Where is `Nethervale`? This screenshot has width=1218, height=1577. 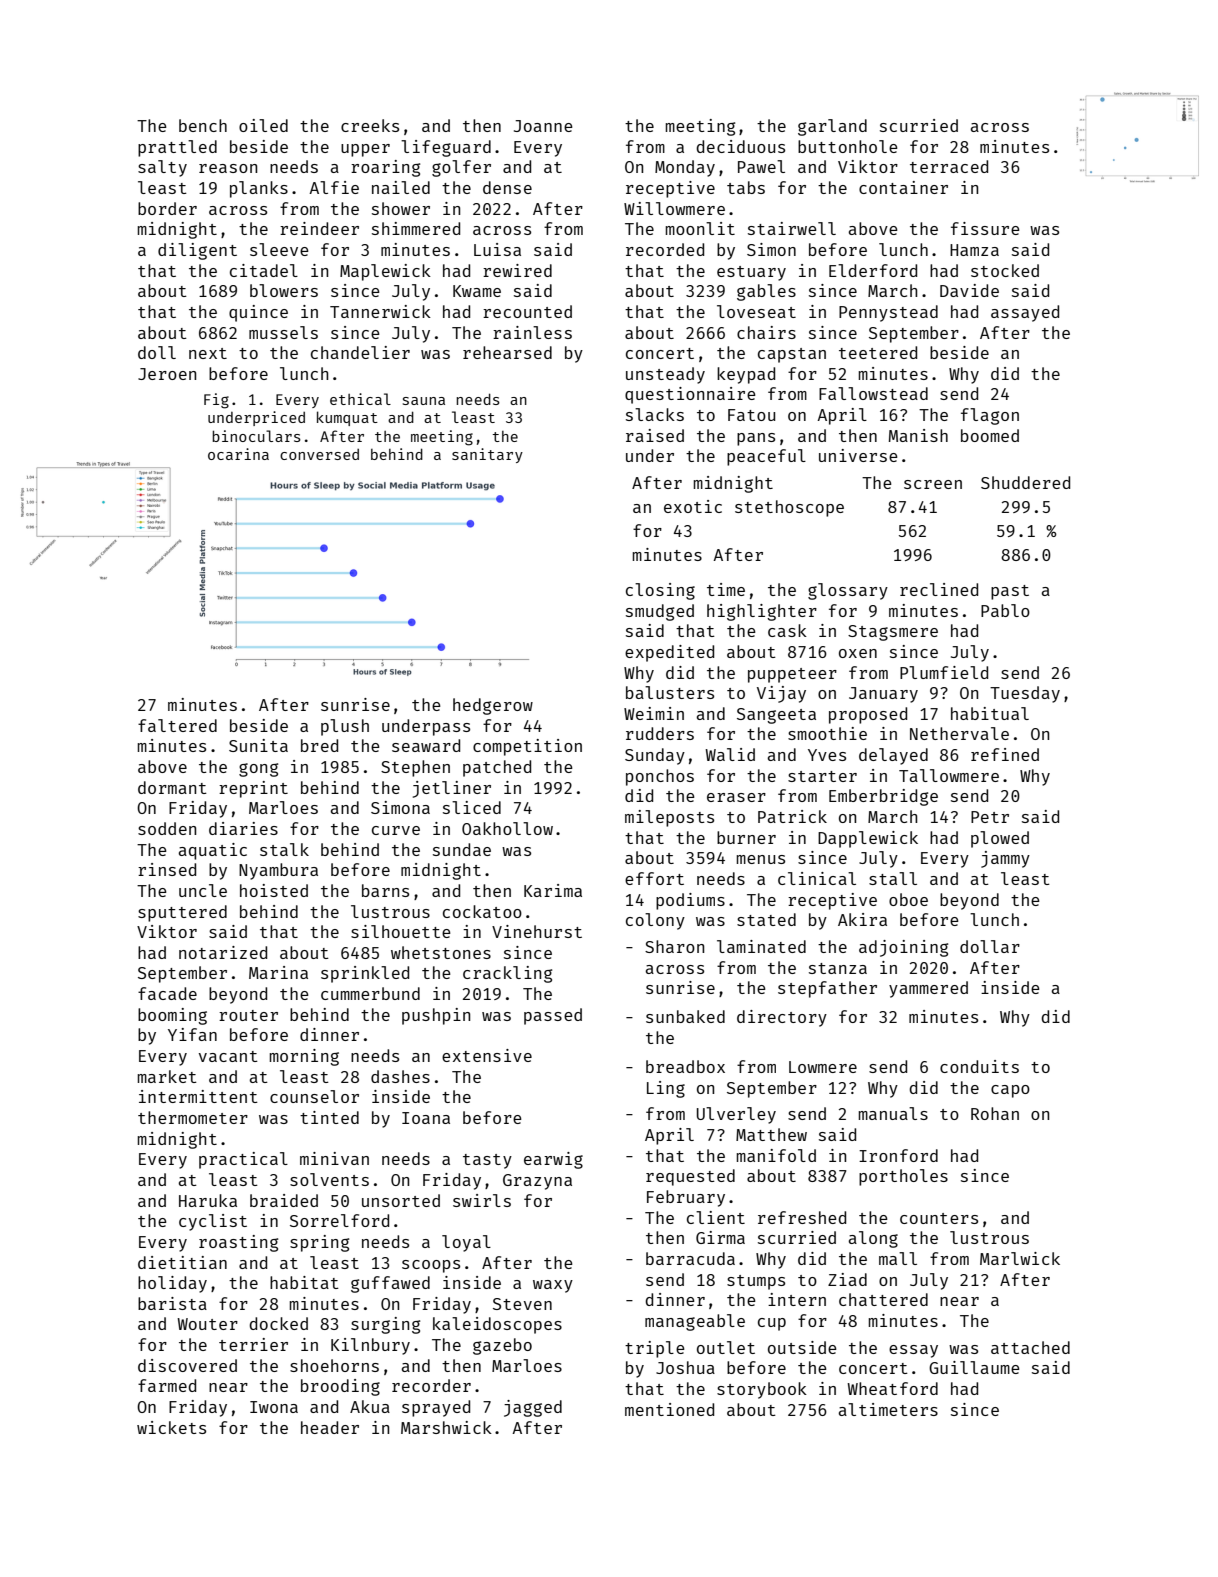
Nethervale is located at coordinates (959, 733).
